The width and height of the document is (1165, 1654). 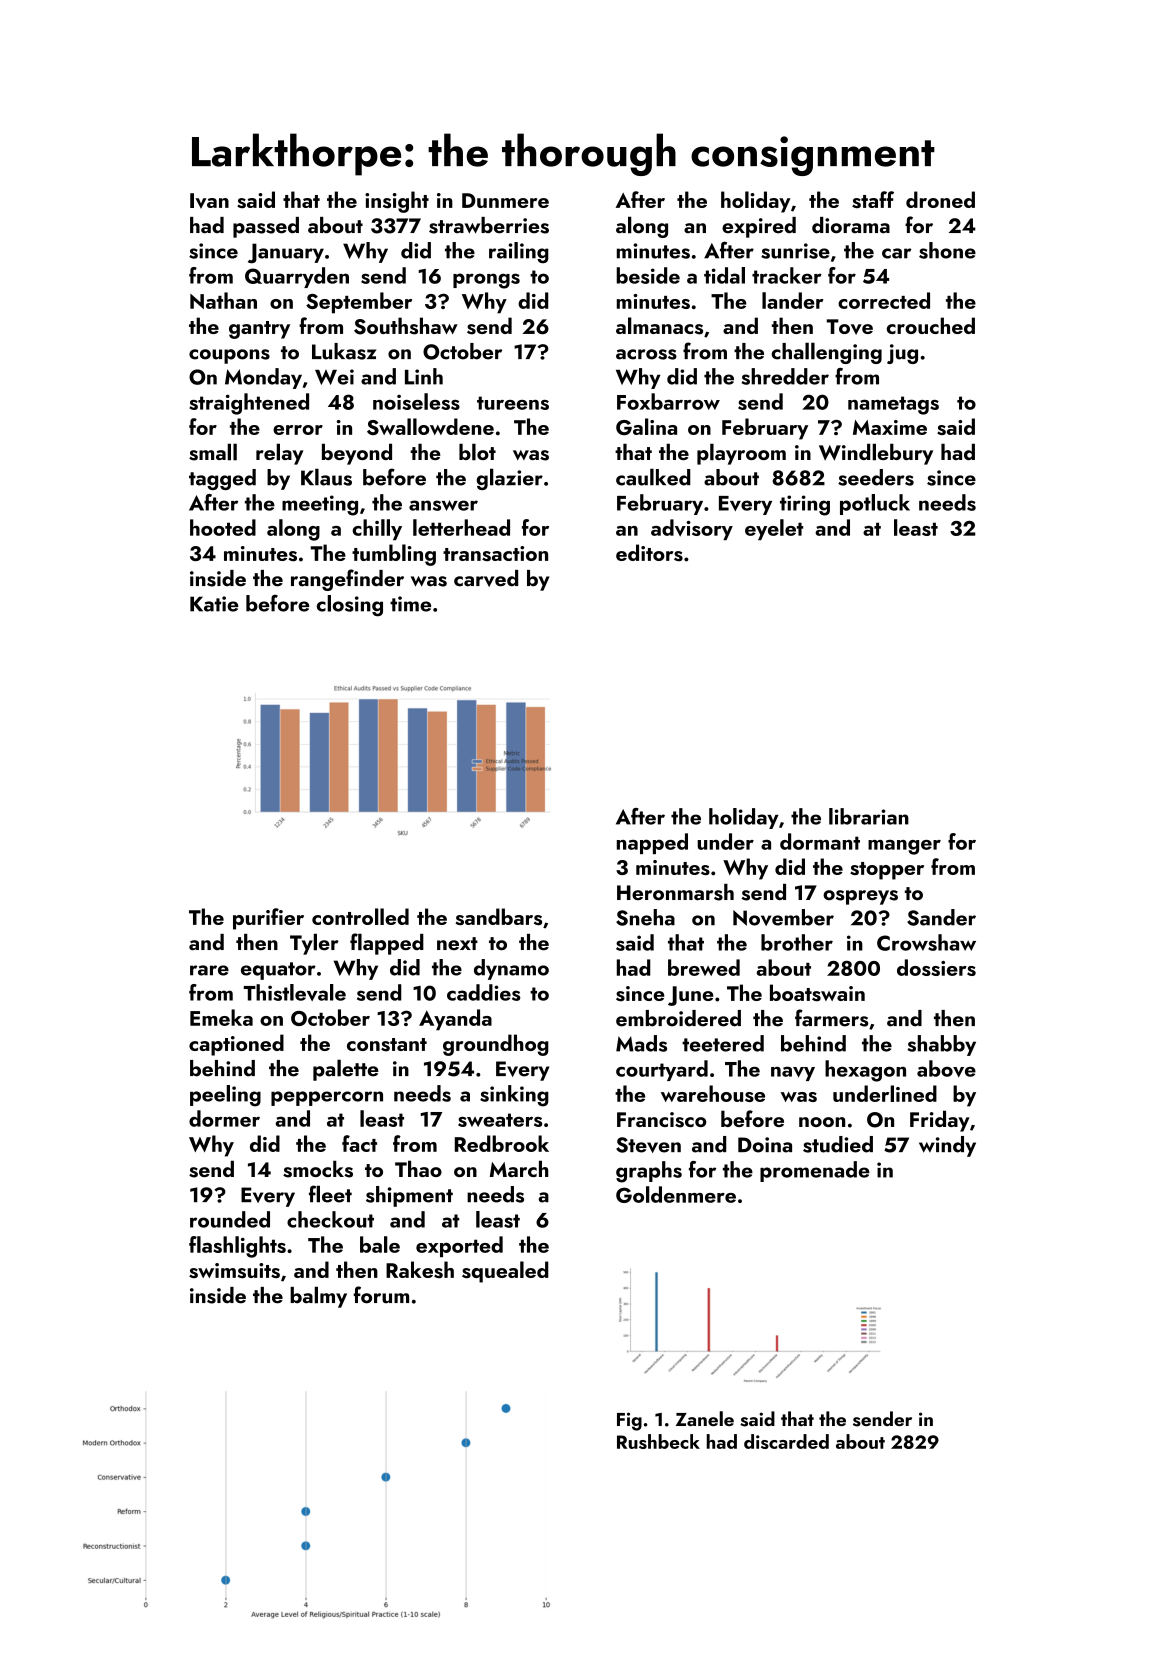 What do you see at coordinates (759, 227) in the document?
I see `expired` at bounding box center [759, 227].
